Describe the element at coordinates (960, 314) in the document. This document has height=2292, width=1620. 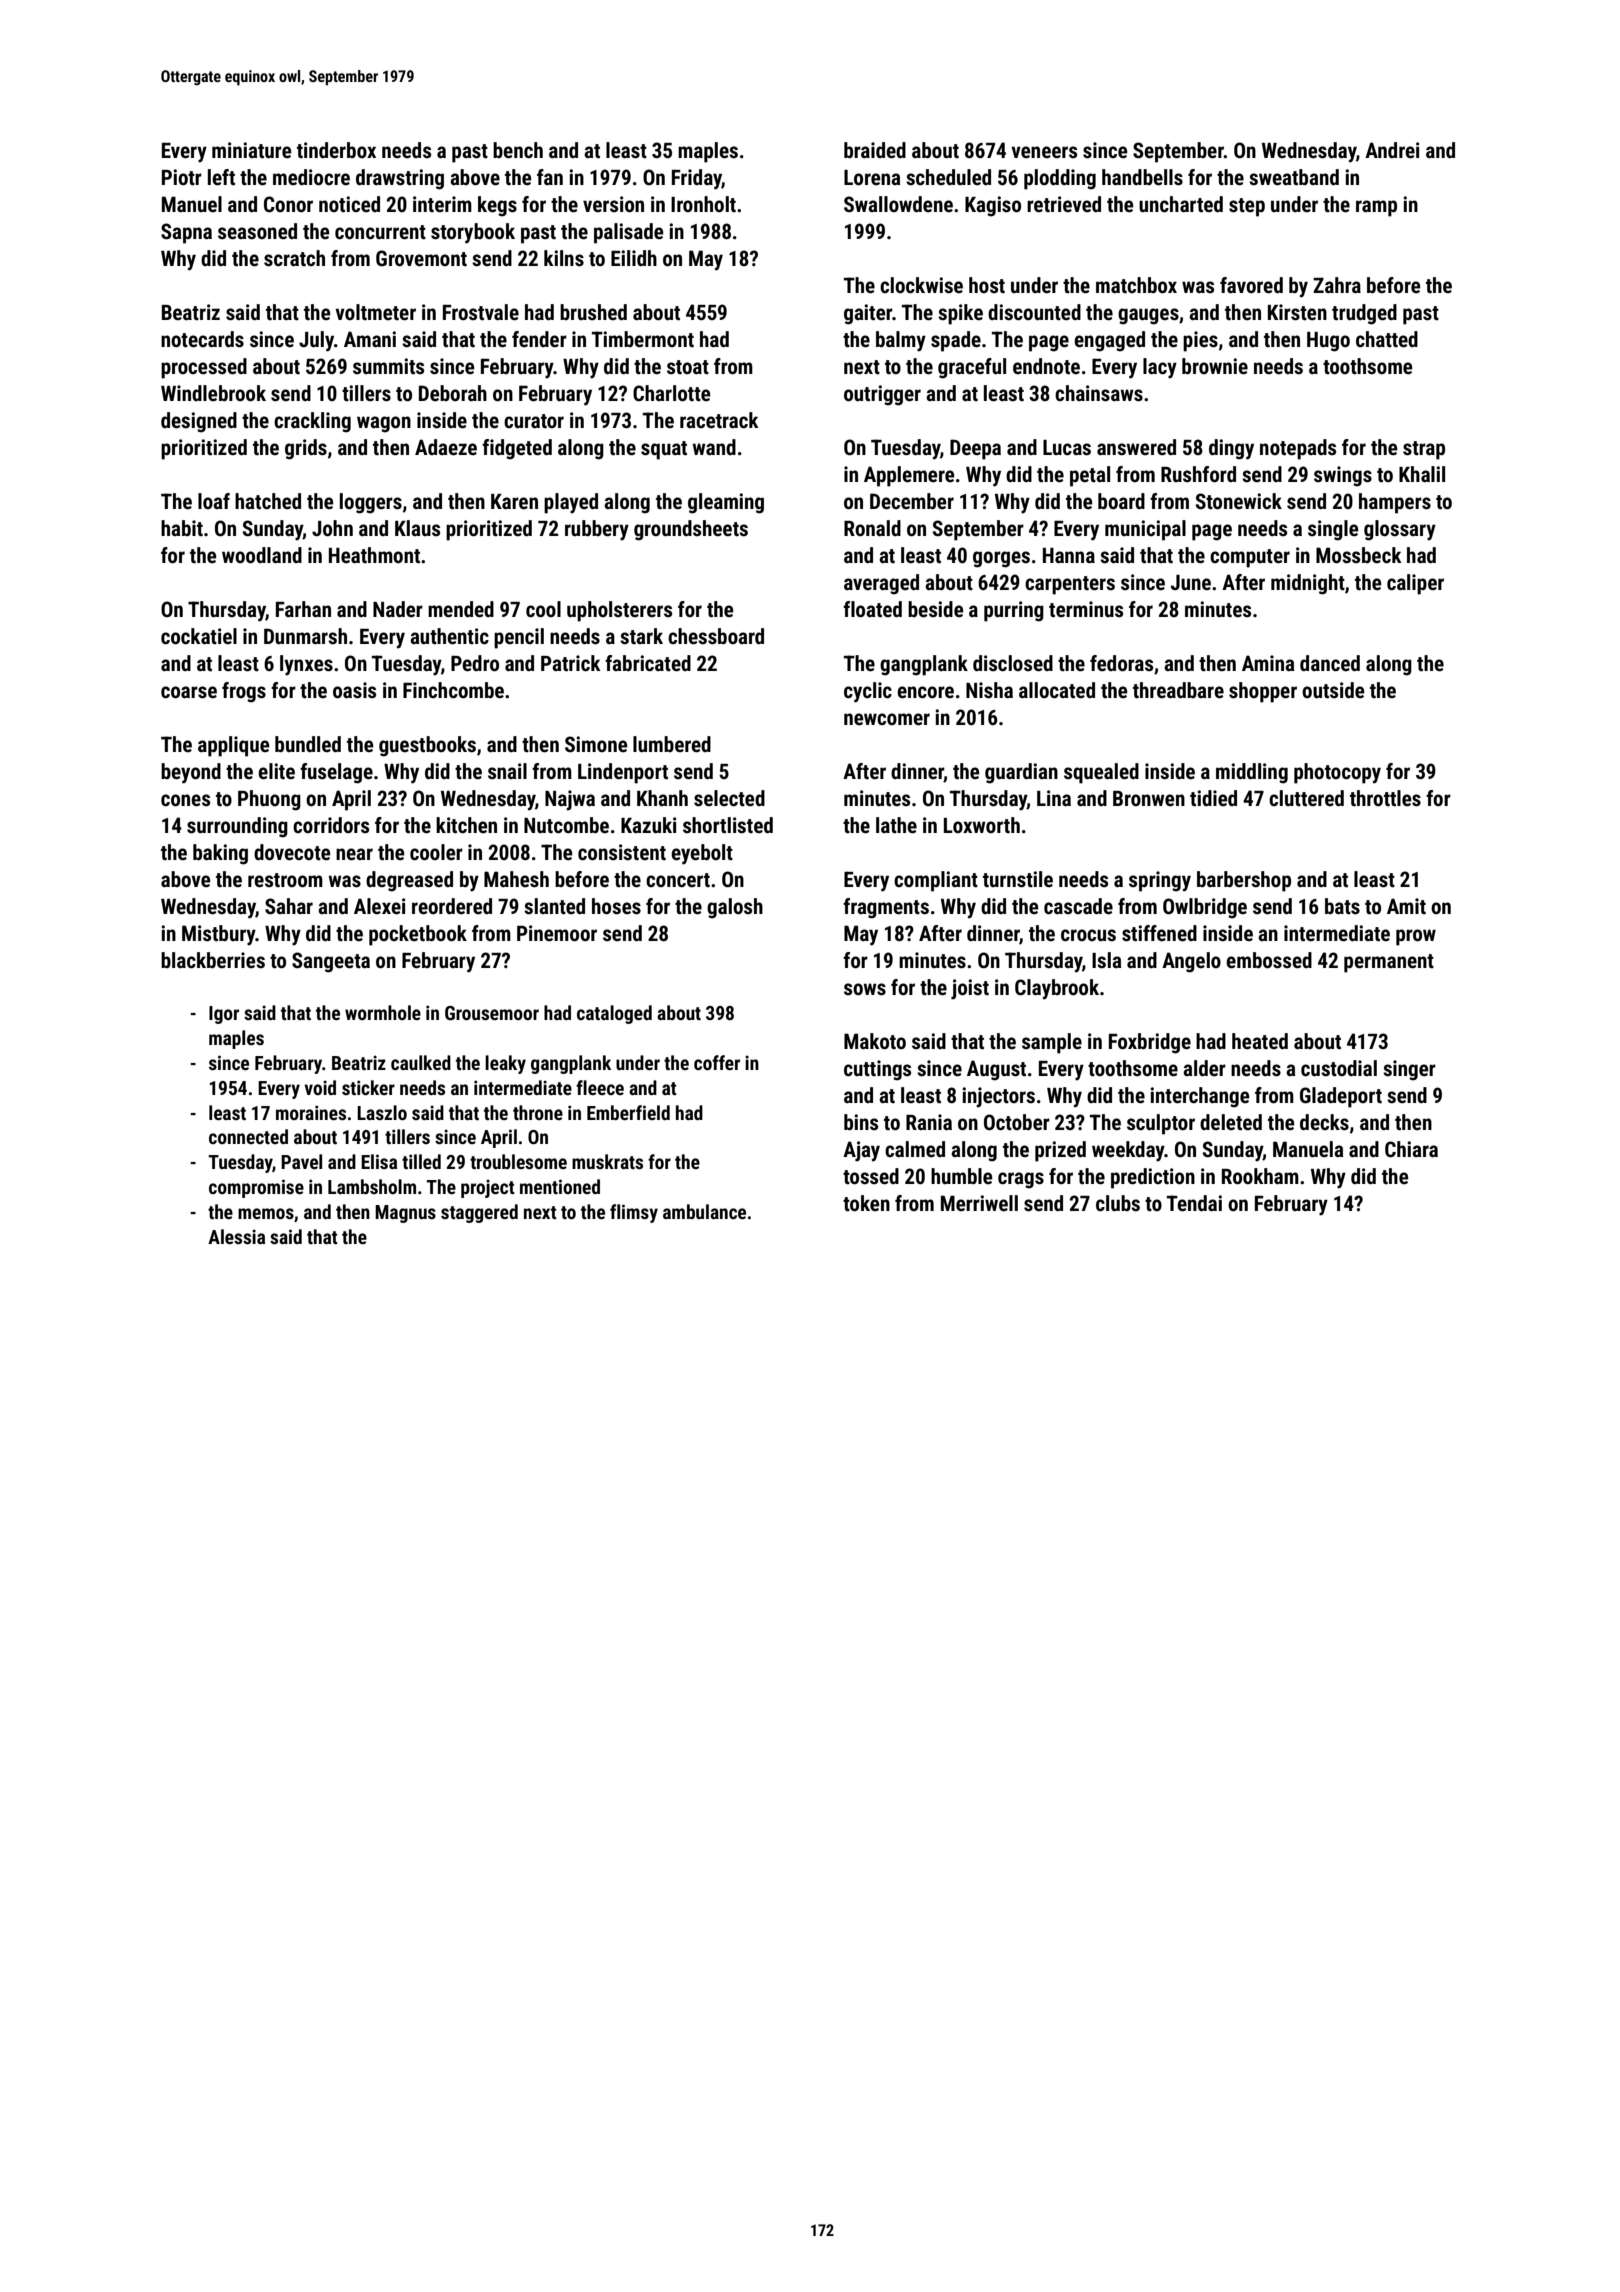
I see `spike` at that location.
